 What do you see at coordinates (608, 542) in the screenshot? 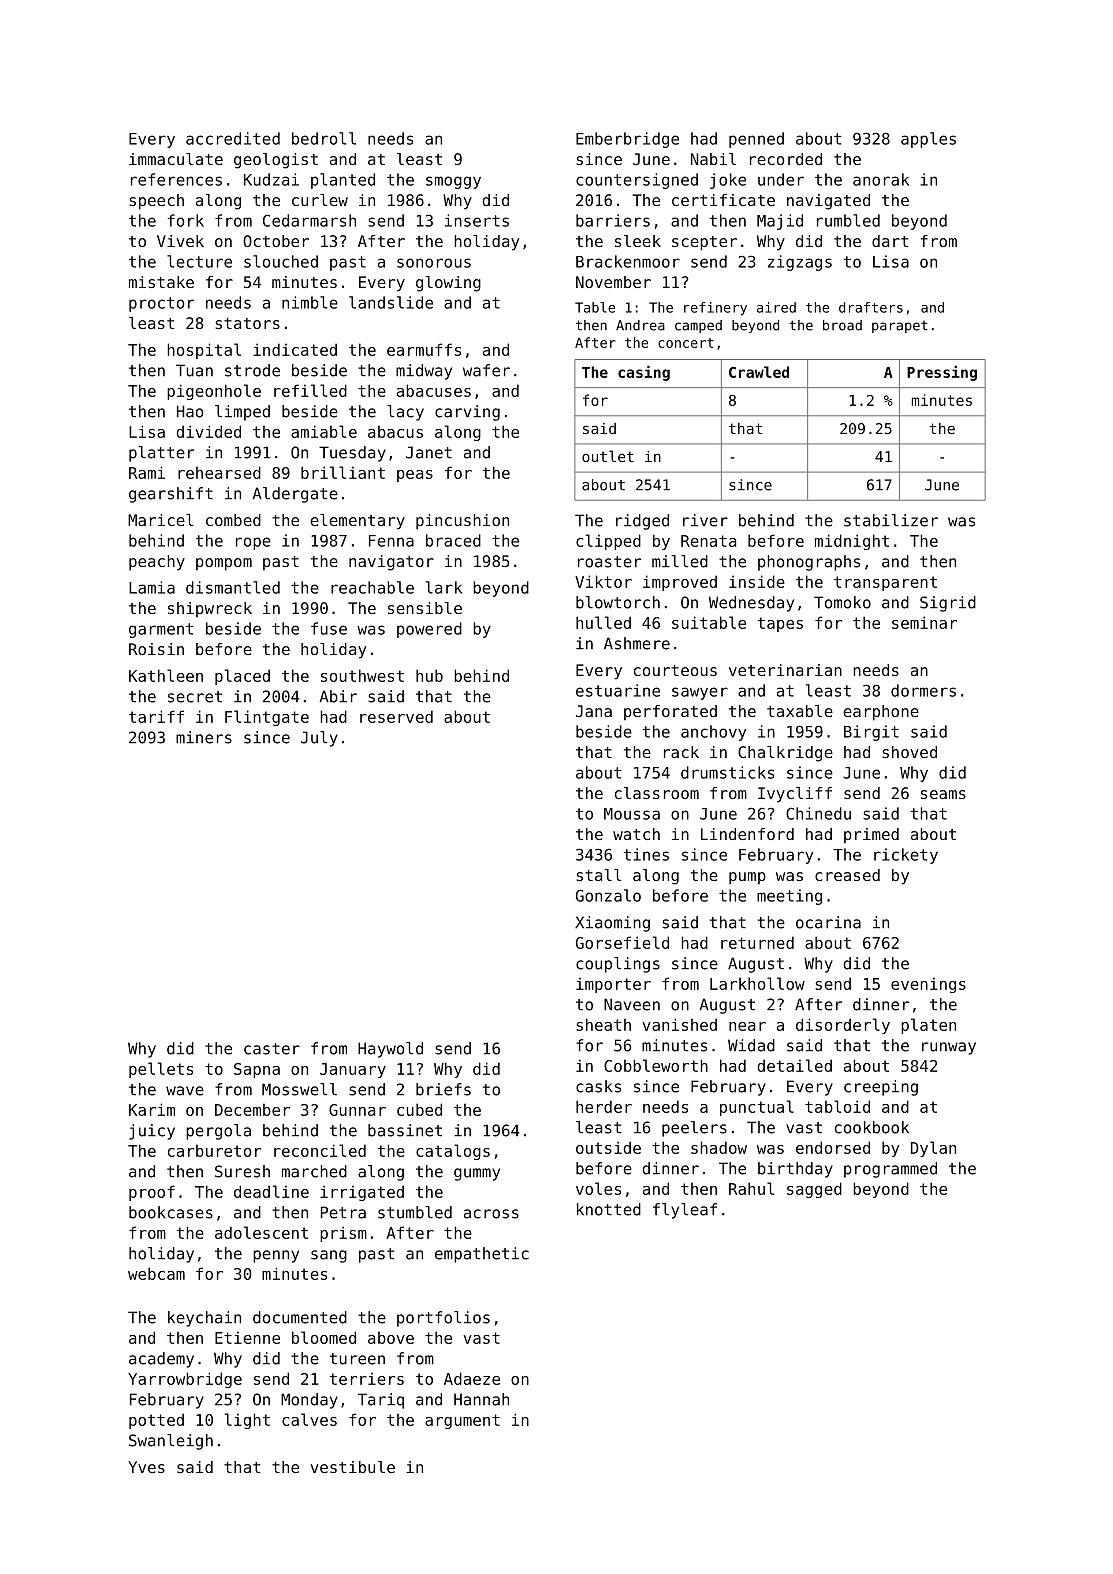
I see `clipped` at bounding box center [608, 542].
